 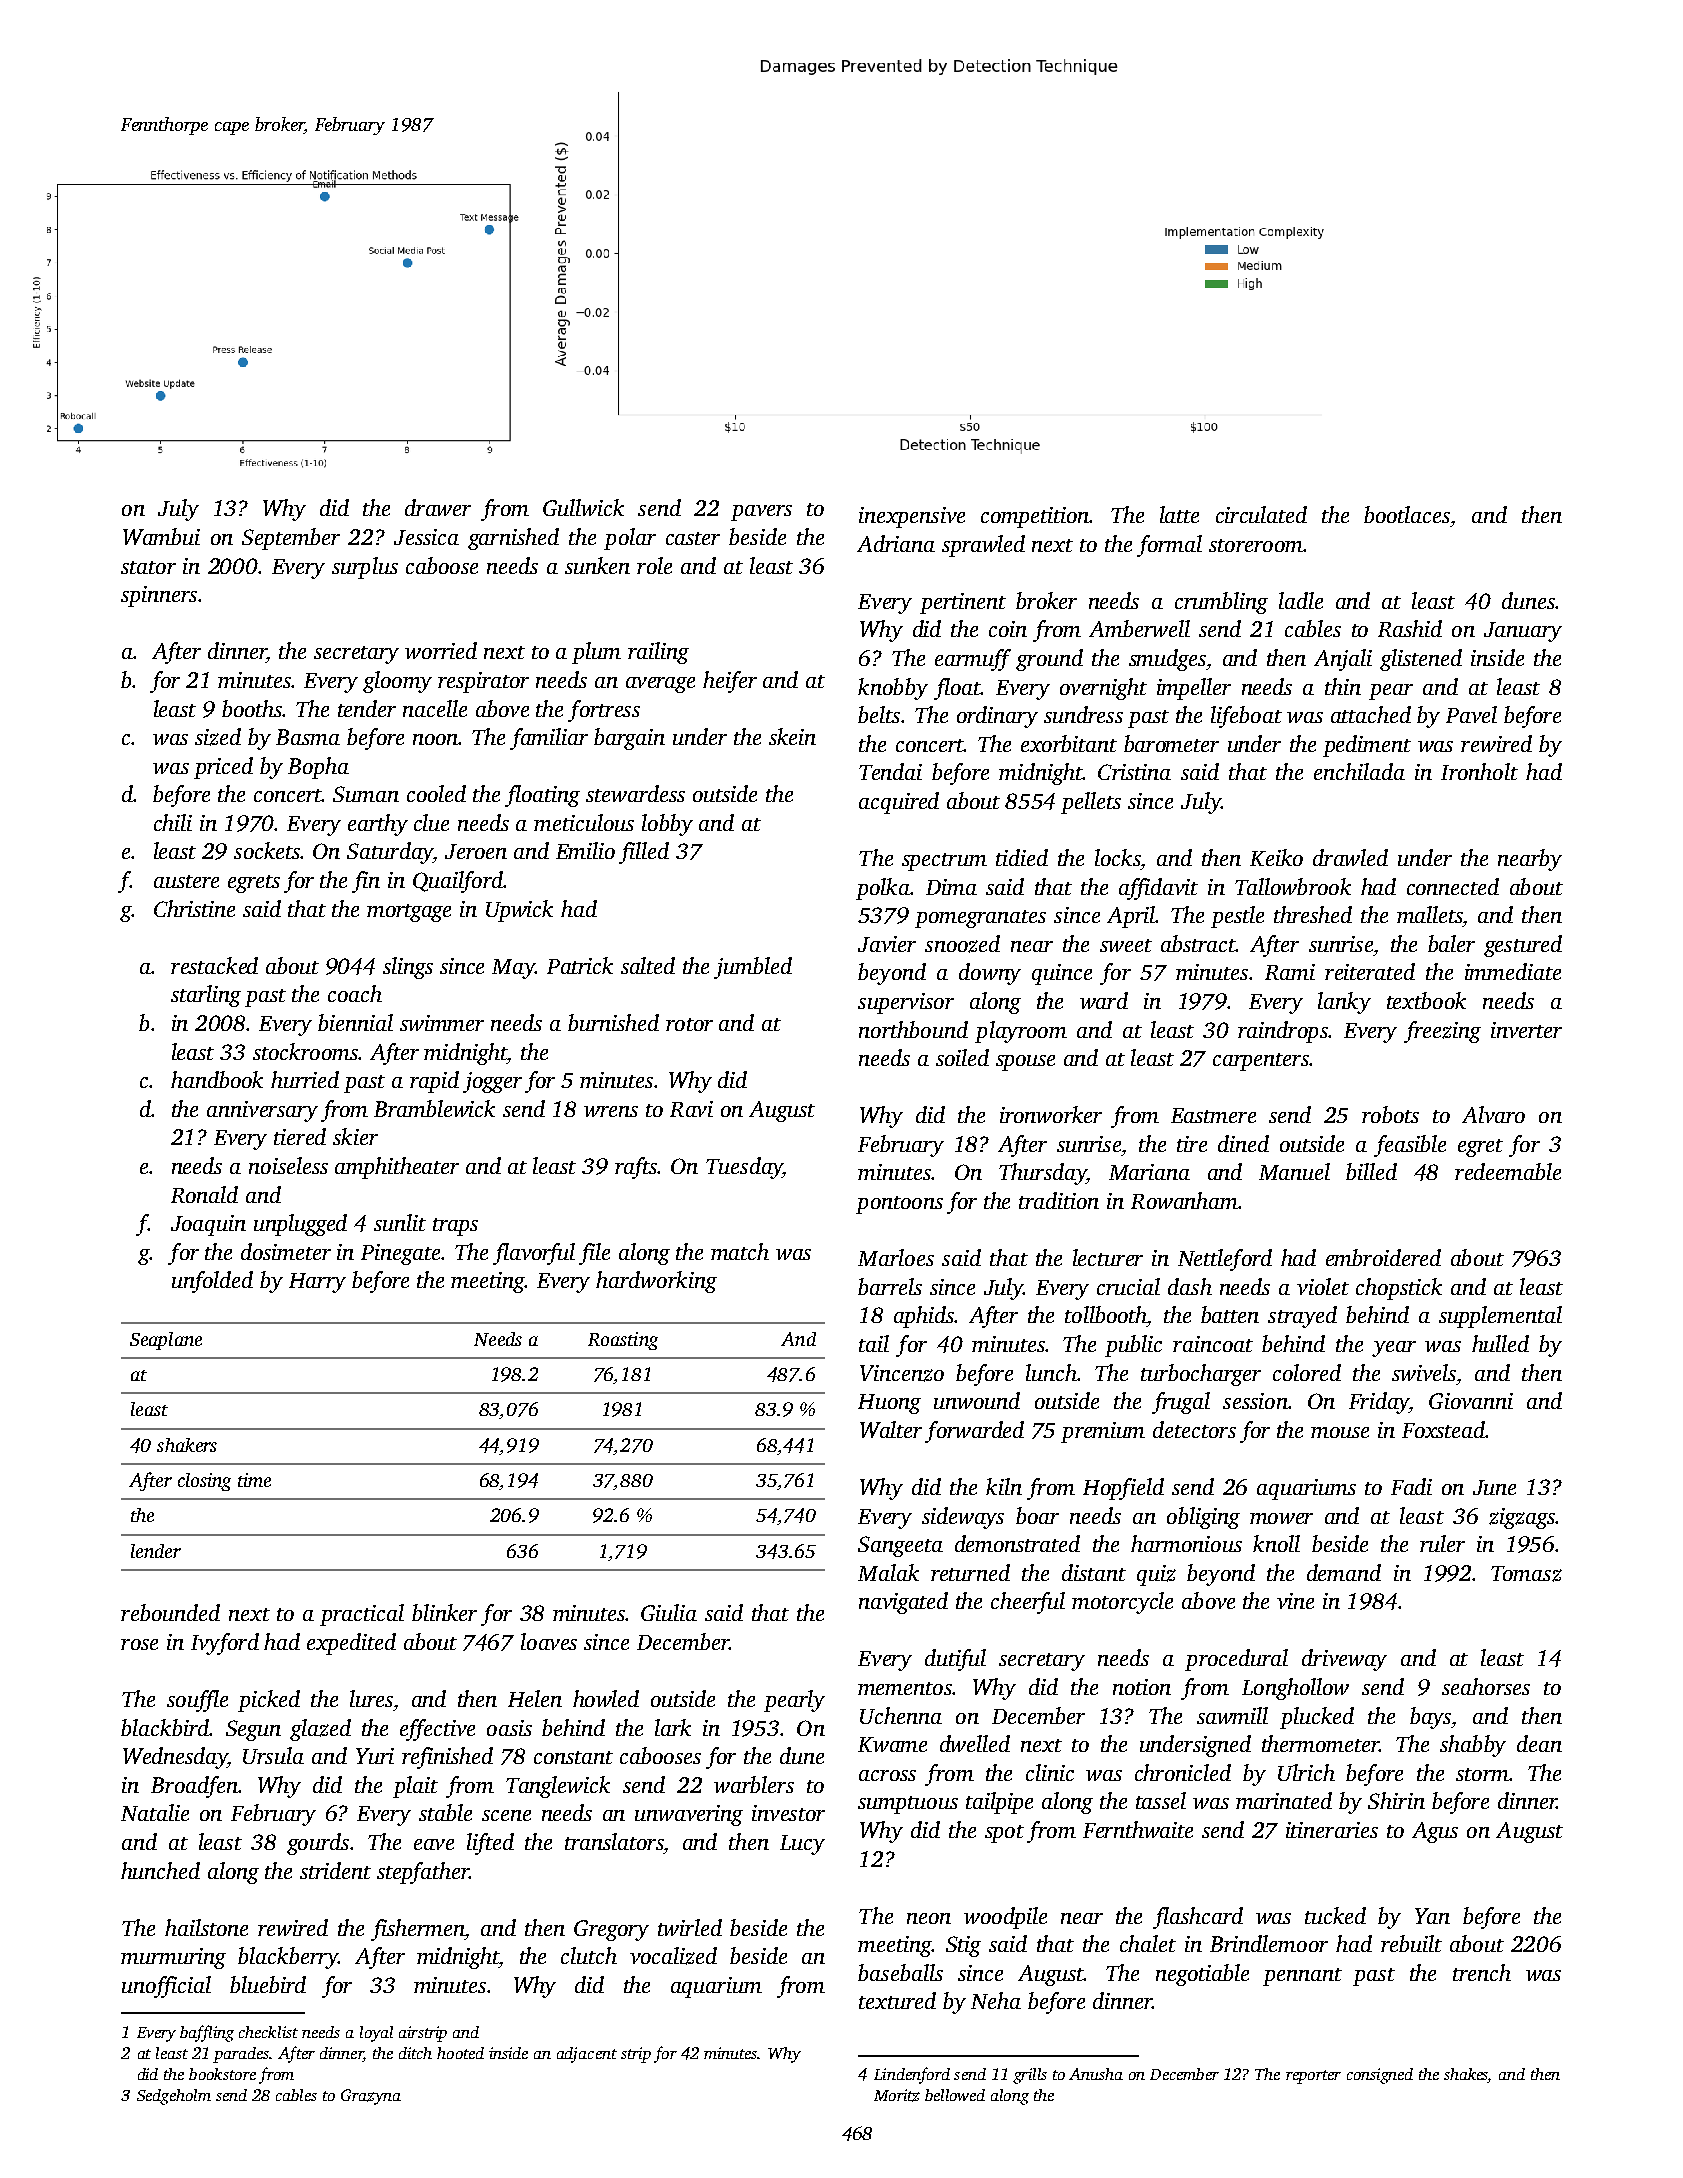 I want to click on demonstrated, so click(x=1017, y=1543).
